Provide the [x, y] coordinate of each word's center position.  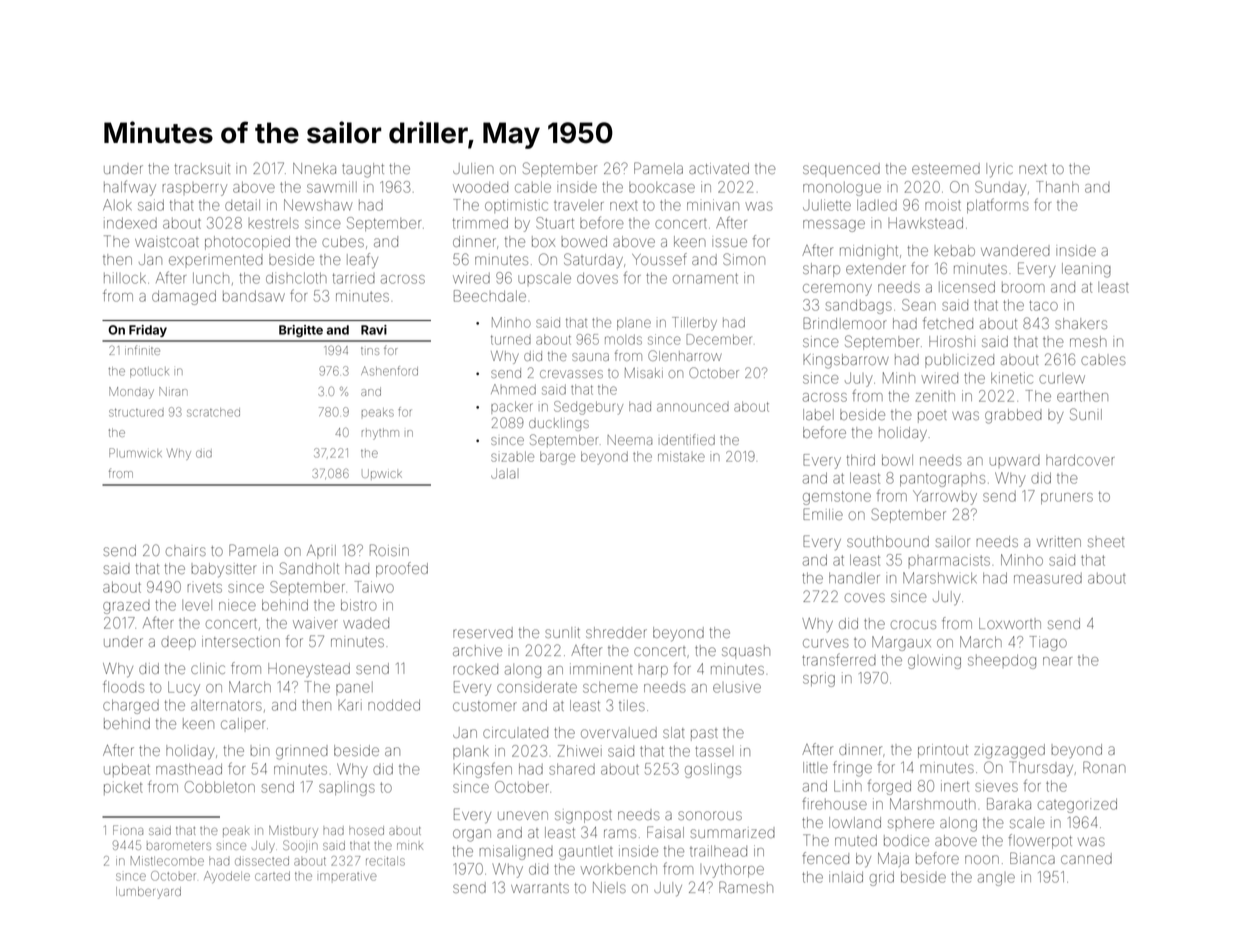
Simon [744, 259]
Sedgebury [588, 408]
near [1057, 661]
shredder [616, 632]
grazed [126, 608]
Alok [117, 205]
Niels [609, 887]
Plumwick [135, 453]
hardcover [1080, 460]
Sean [919, 305]
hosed [366, 830]
